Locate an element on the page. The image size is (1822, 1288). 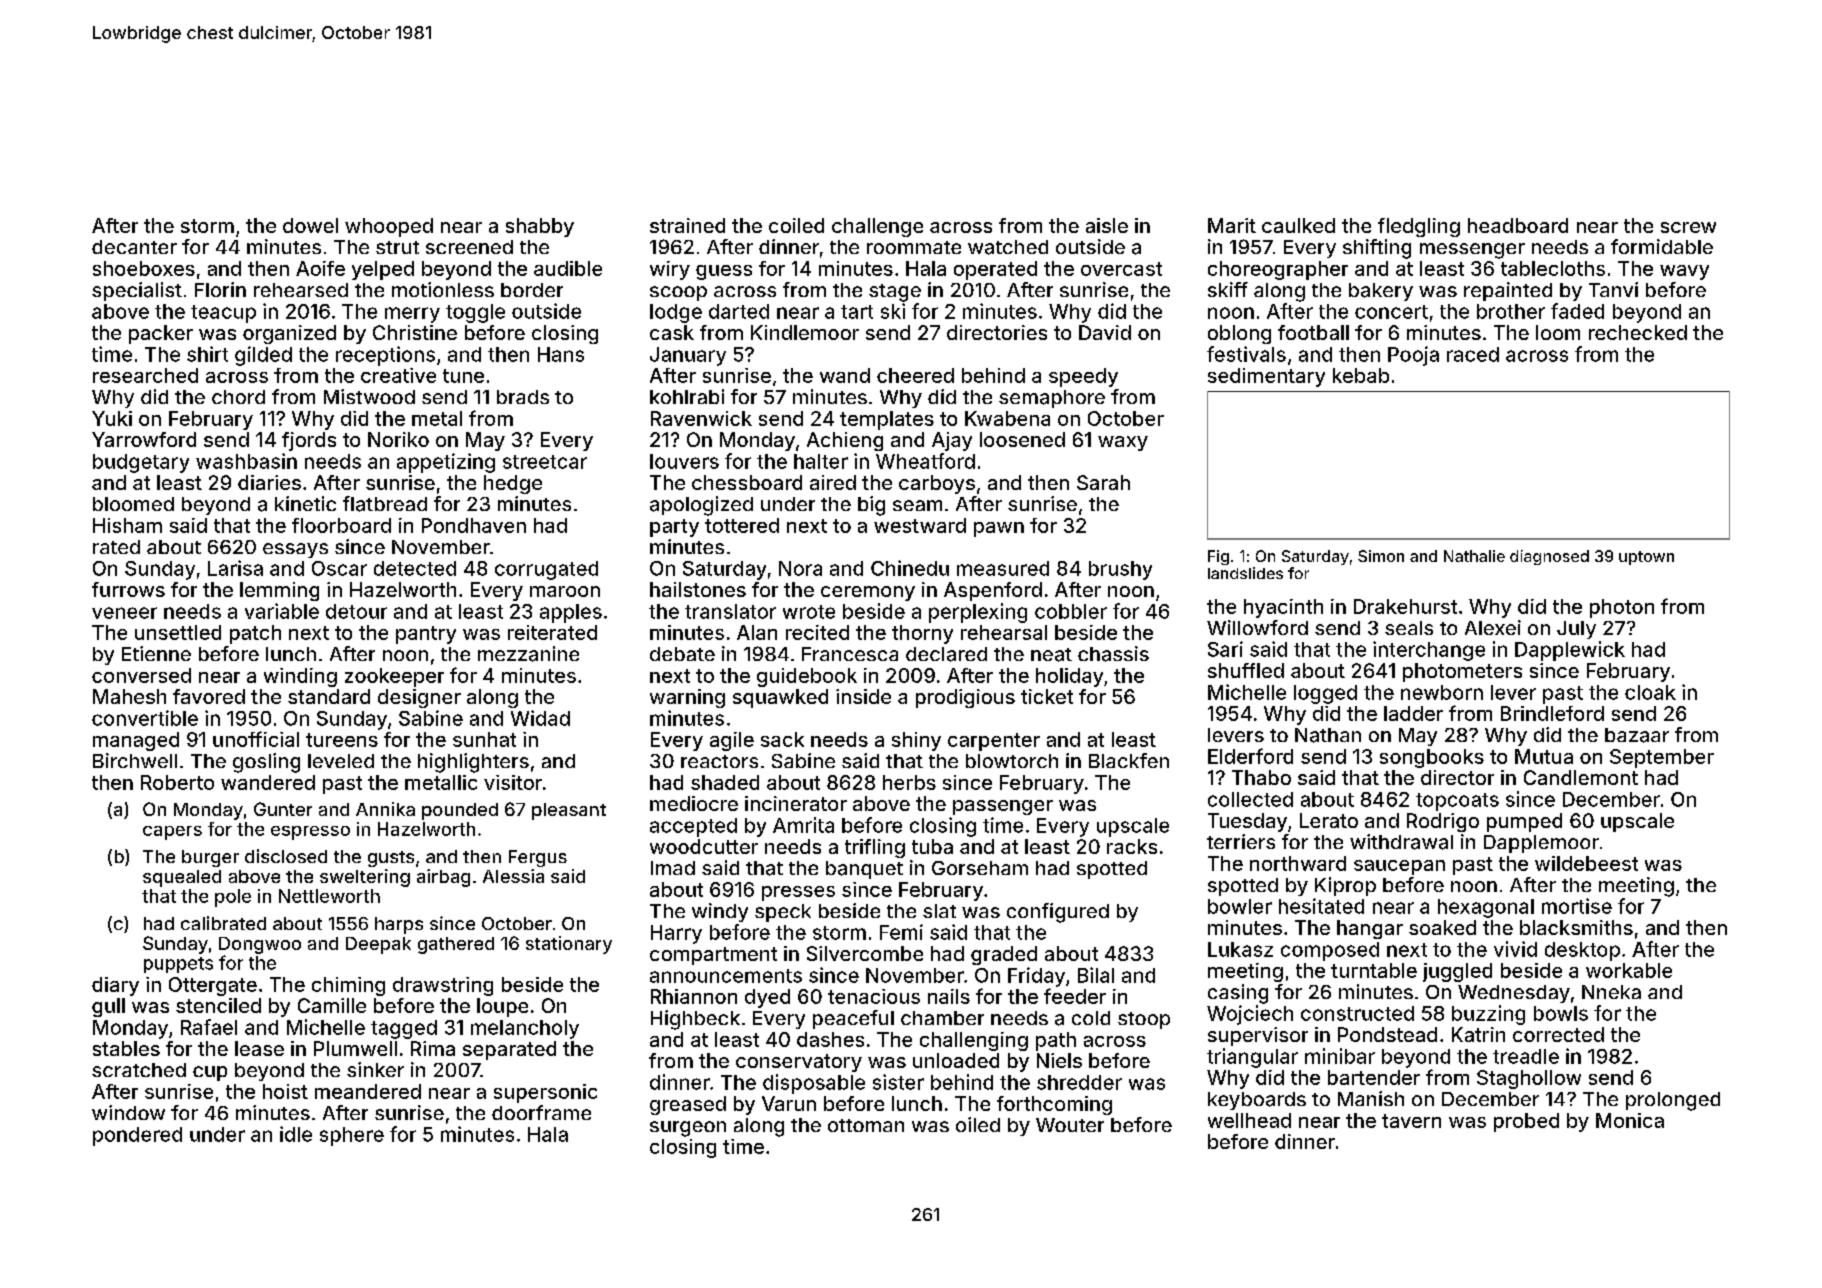
challenge is located at coordinates (877, 227).
